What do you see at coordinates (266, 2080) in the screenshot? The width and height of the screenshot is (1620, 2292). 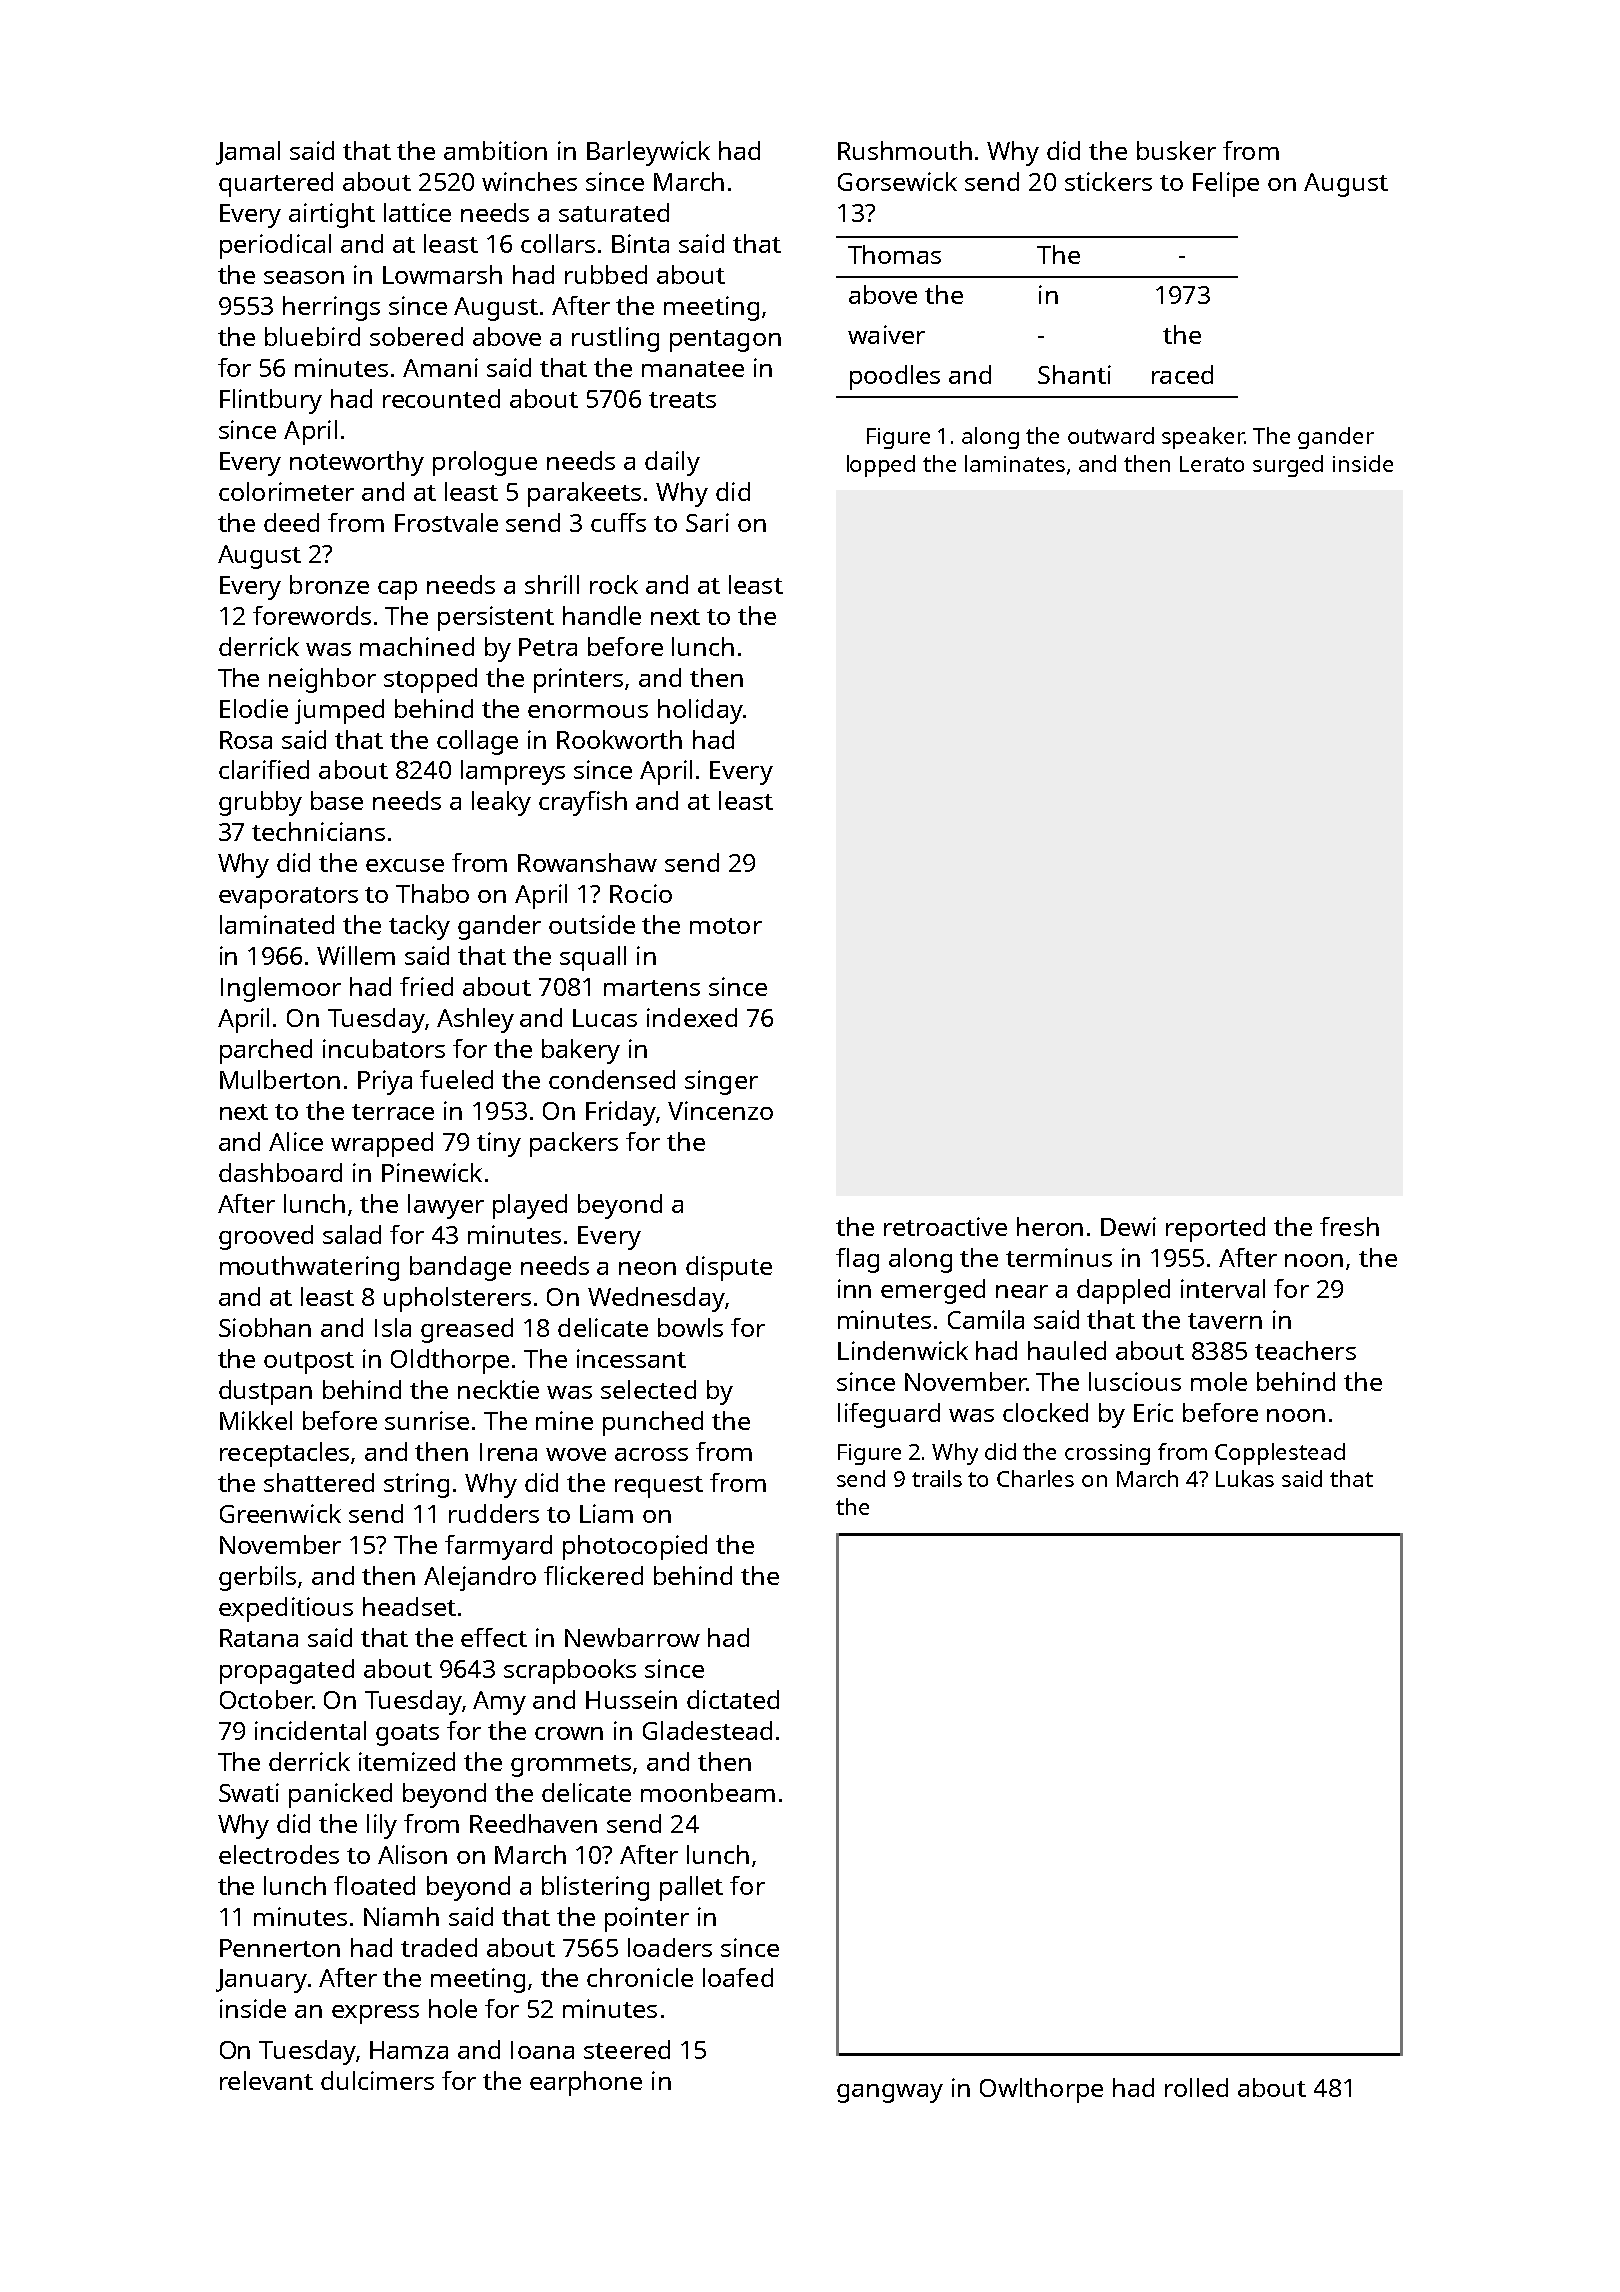 I see `relevant` at bounding box center [266, 2080].
